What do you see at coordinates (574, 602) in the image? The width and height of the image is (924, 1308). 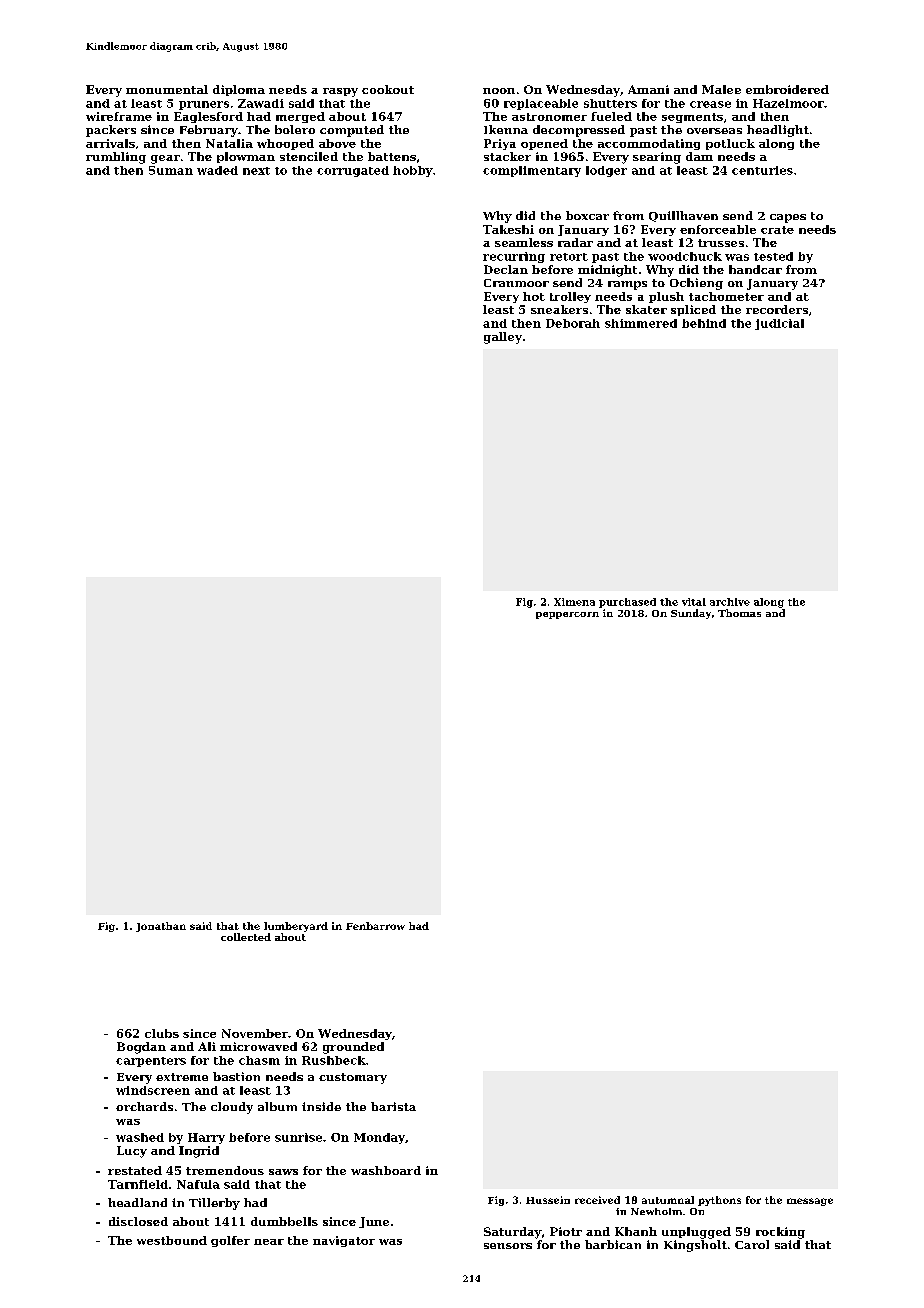 I see `Ximena` at bounding box center [574, 602].
